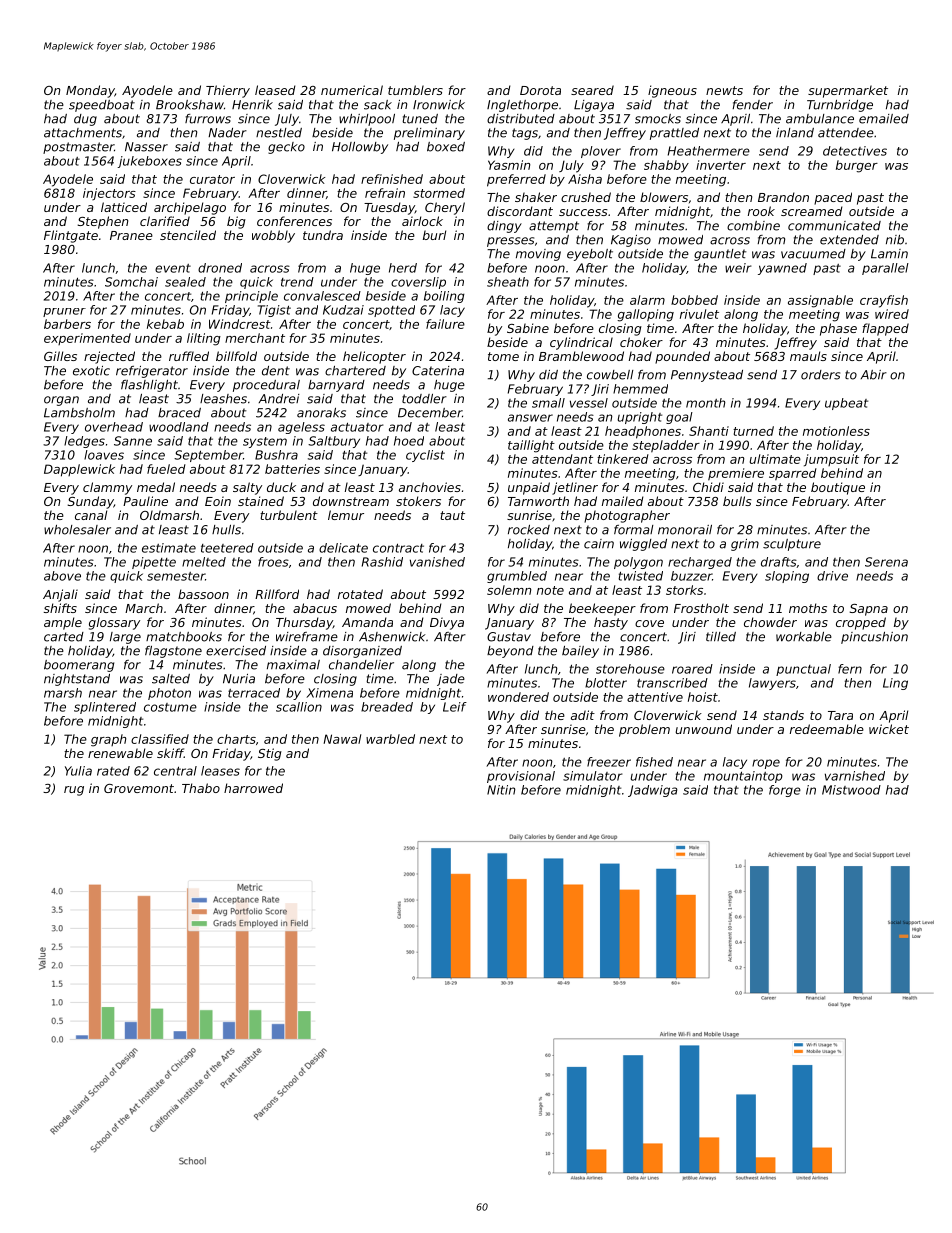 The height and width of the document is (1233, 952). What do you see at coordinates (720, 255) in the document?
I see `gauntlet` at bounding box center [720, 255].
